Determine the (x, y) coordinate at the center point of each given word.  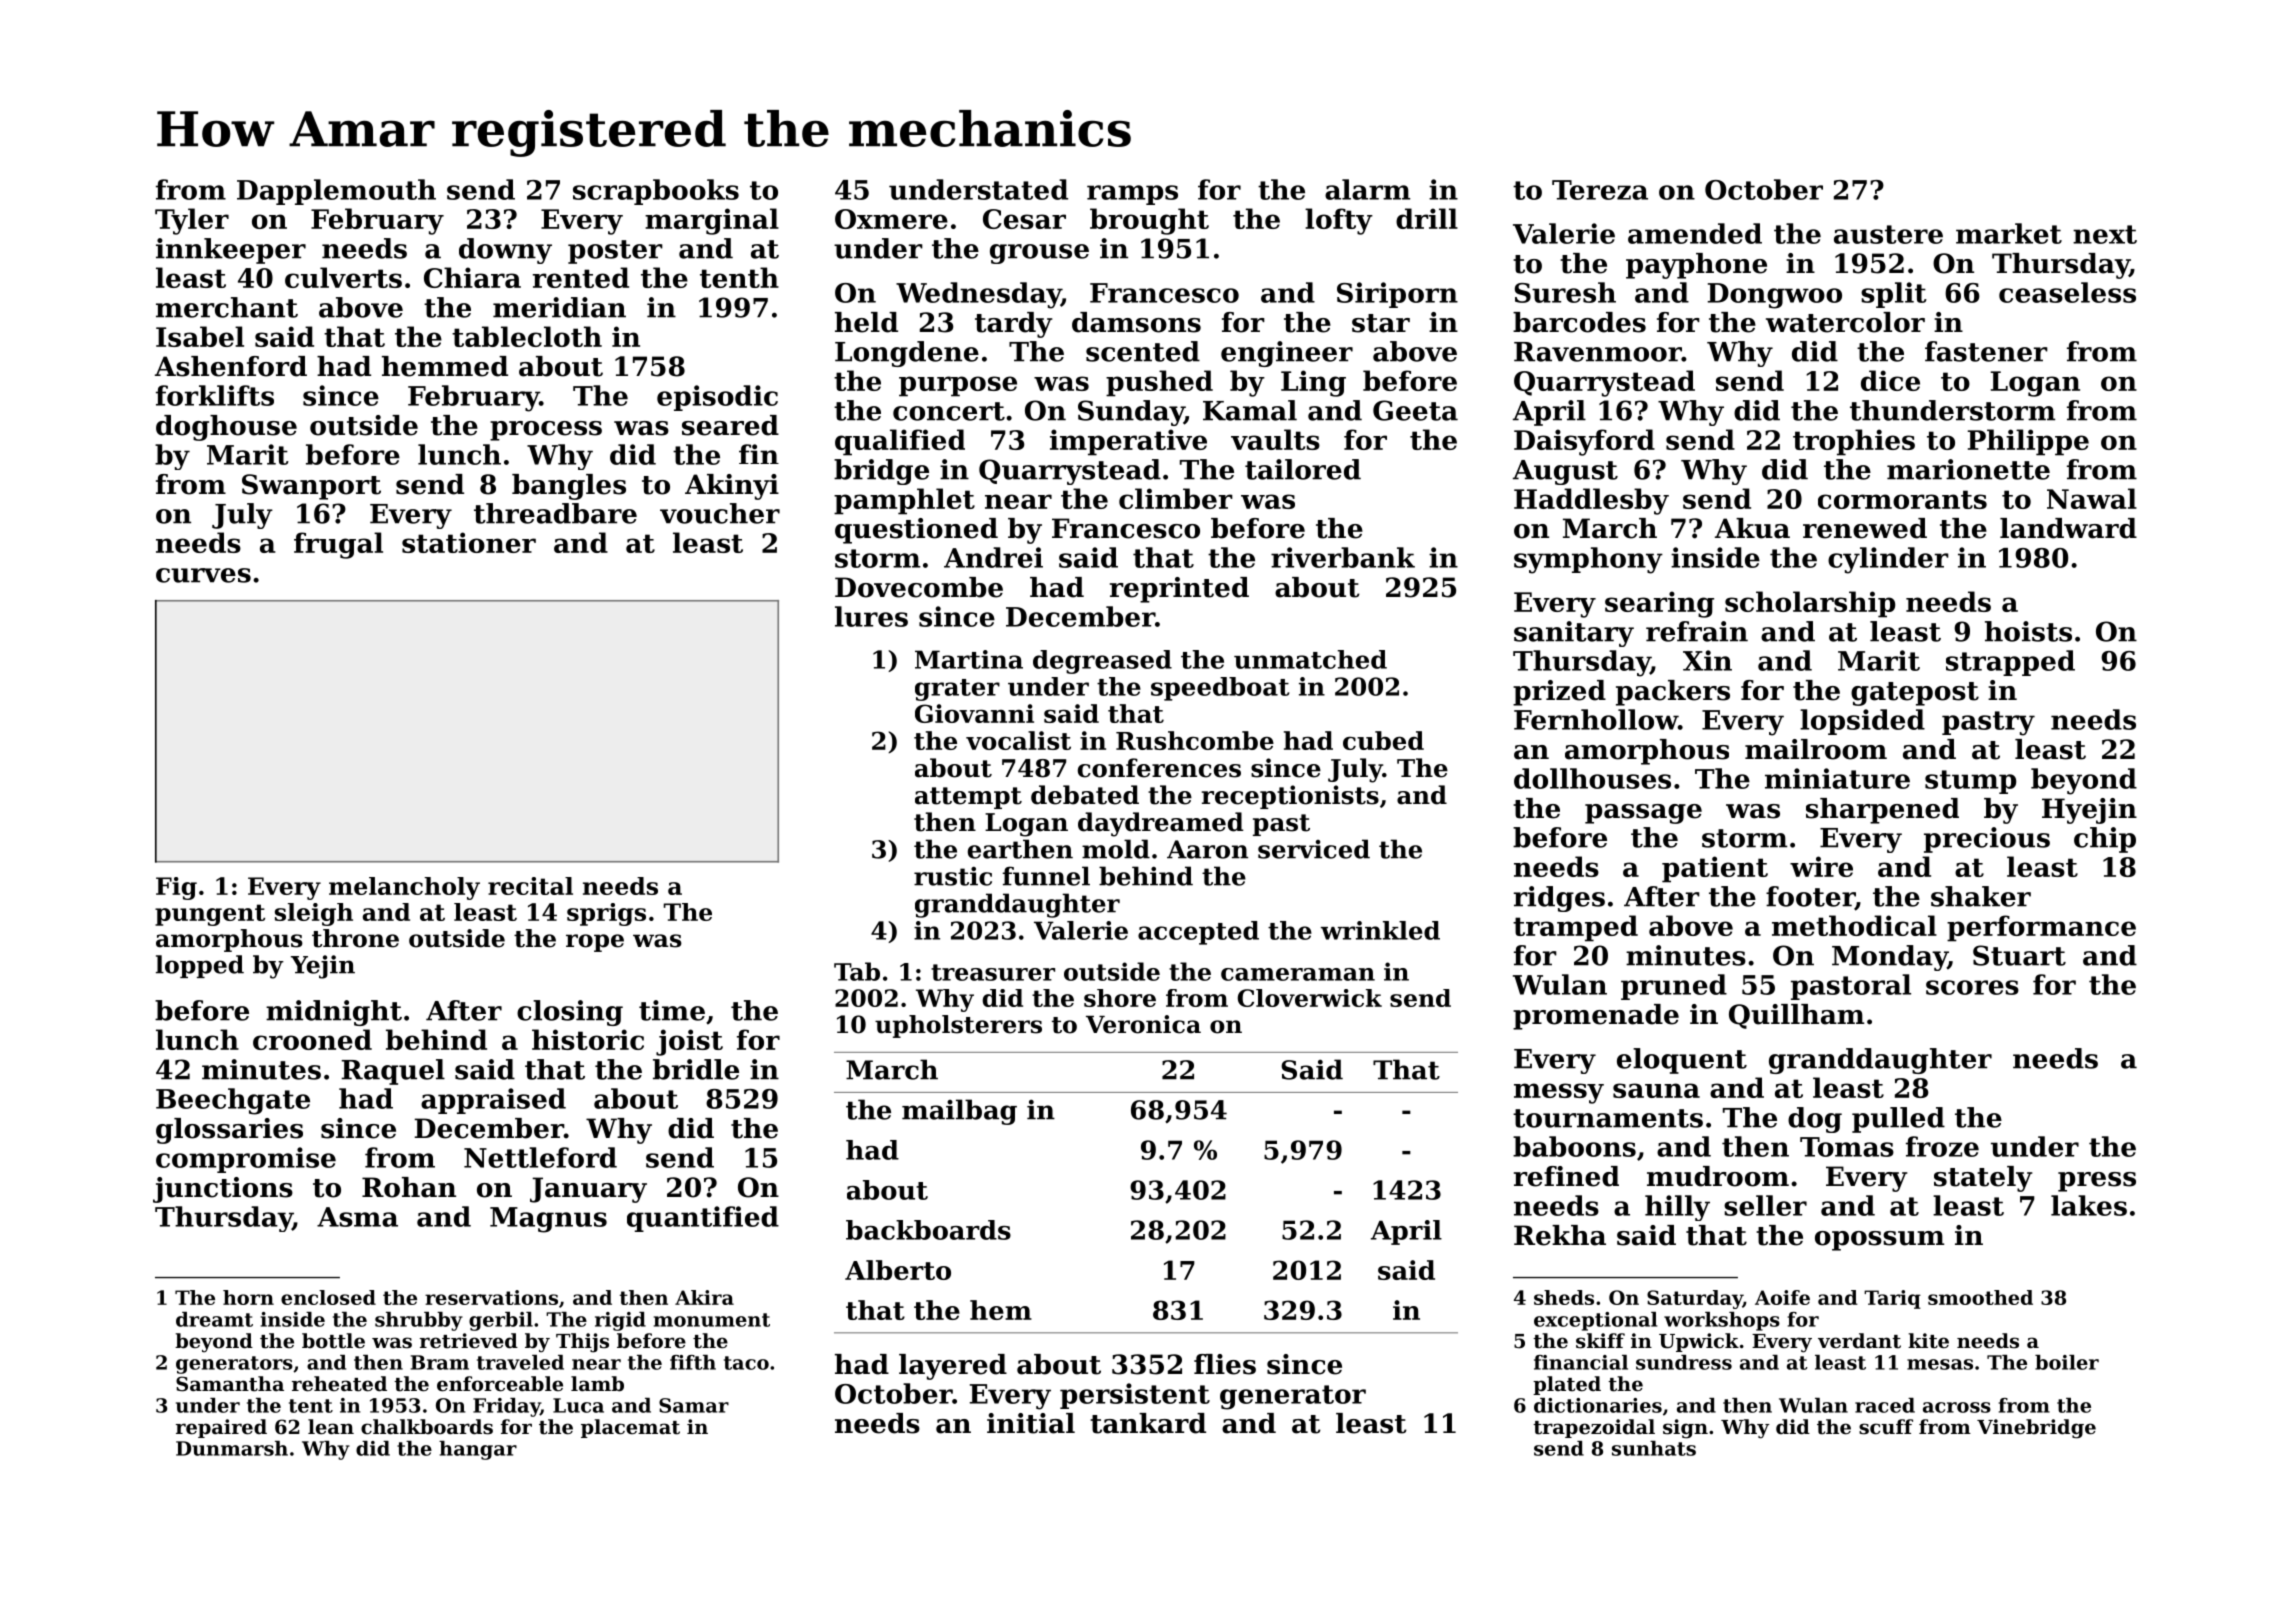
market (2009, 233)
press (2097, 1182)
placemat (630, 1428)
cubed (1383, 740)
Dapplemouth (336, 192)
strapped (2010, 663)
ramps (1132, 195)
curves (203, 575)
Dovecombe (919, 587)
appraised (493, 1101)
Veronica (1143, 1024)
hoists (2028, 631)
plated (1567, 1385)
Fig (176, 888)
